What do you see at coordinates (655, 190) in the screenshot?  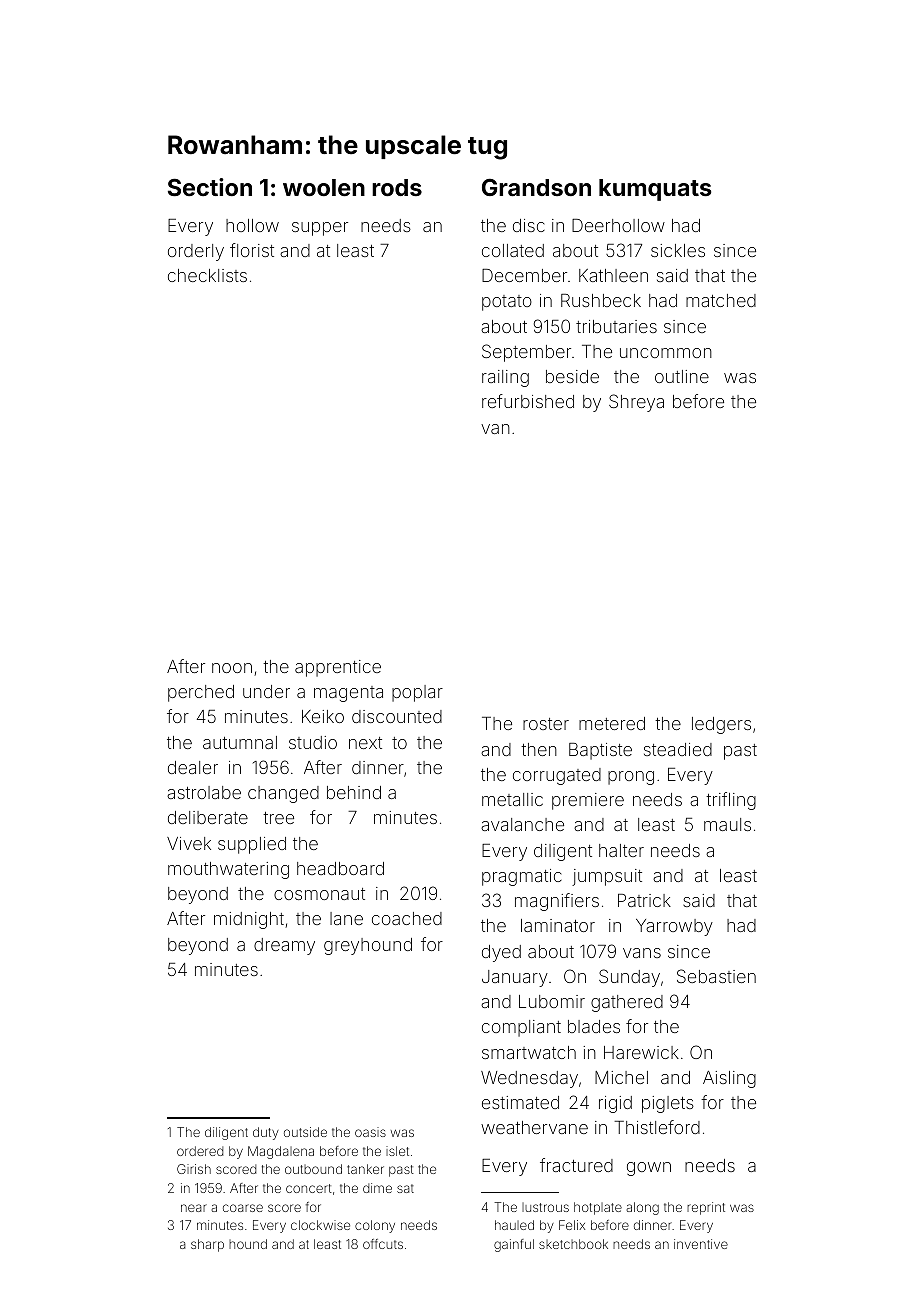 I see `kumquats` at bounding box center [655, 190].
